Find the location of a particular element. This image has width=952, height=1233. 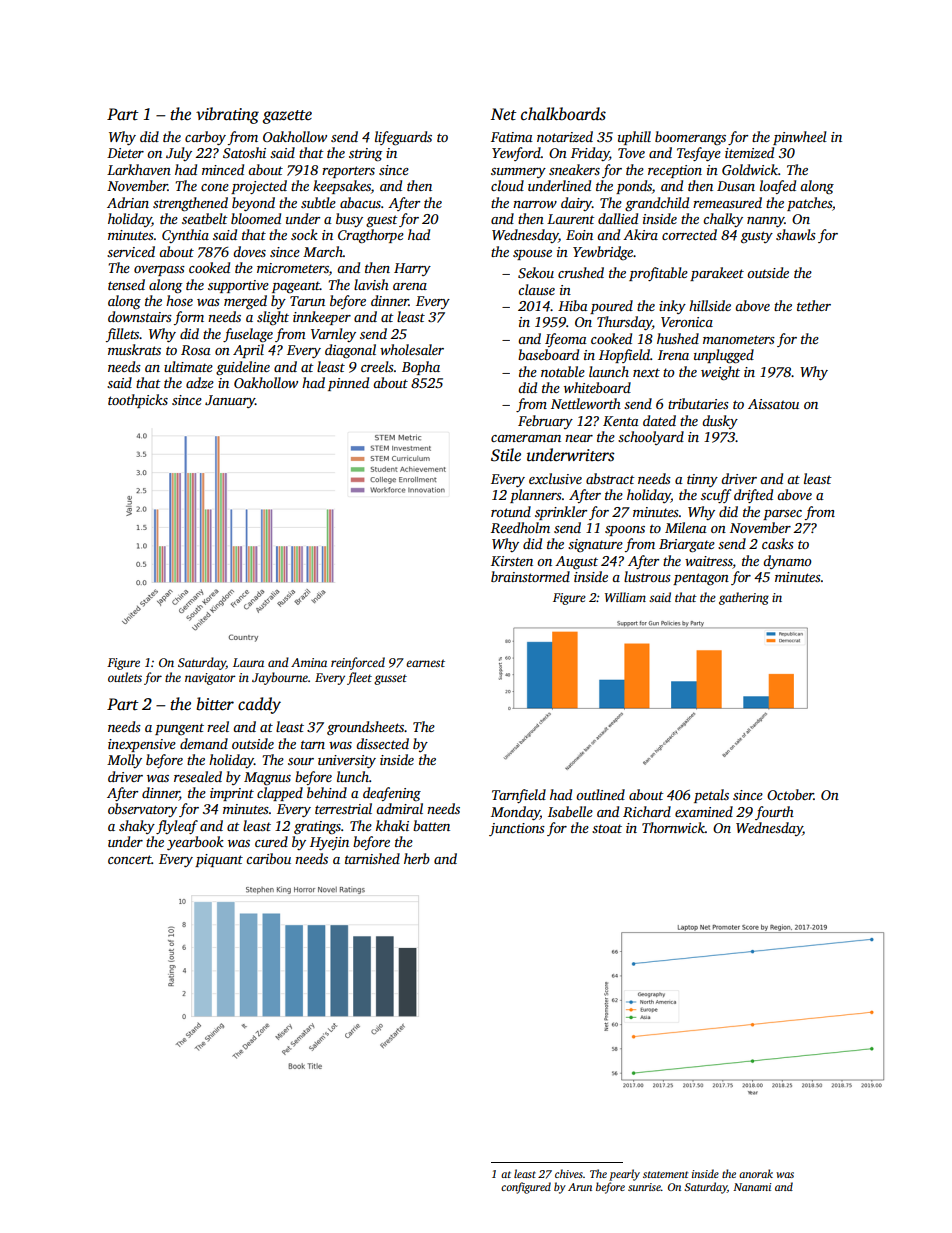

fourth is located at coordinates (774, 813).
